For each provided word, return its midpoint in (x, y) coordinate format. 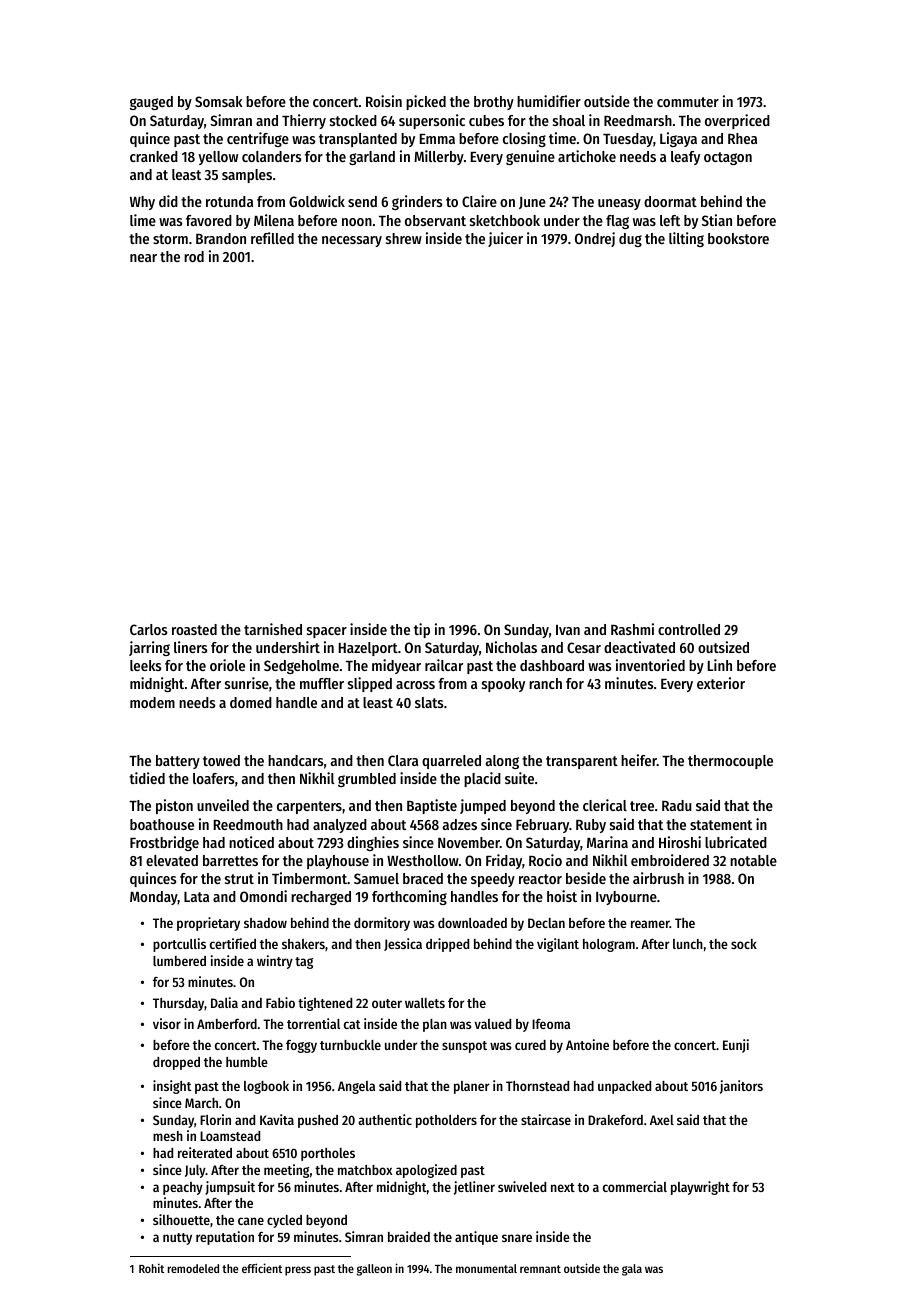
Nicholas (511, 647)
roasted (194, 629)
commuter (688, 102)
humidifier (549, 101)
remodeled (193, 1268)
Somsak (219, 101)
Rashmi (632, 629)
